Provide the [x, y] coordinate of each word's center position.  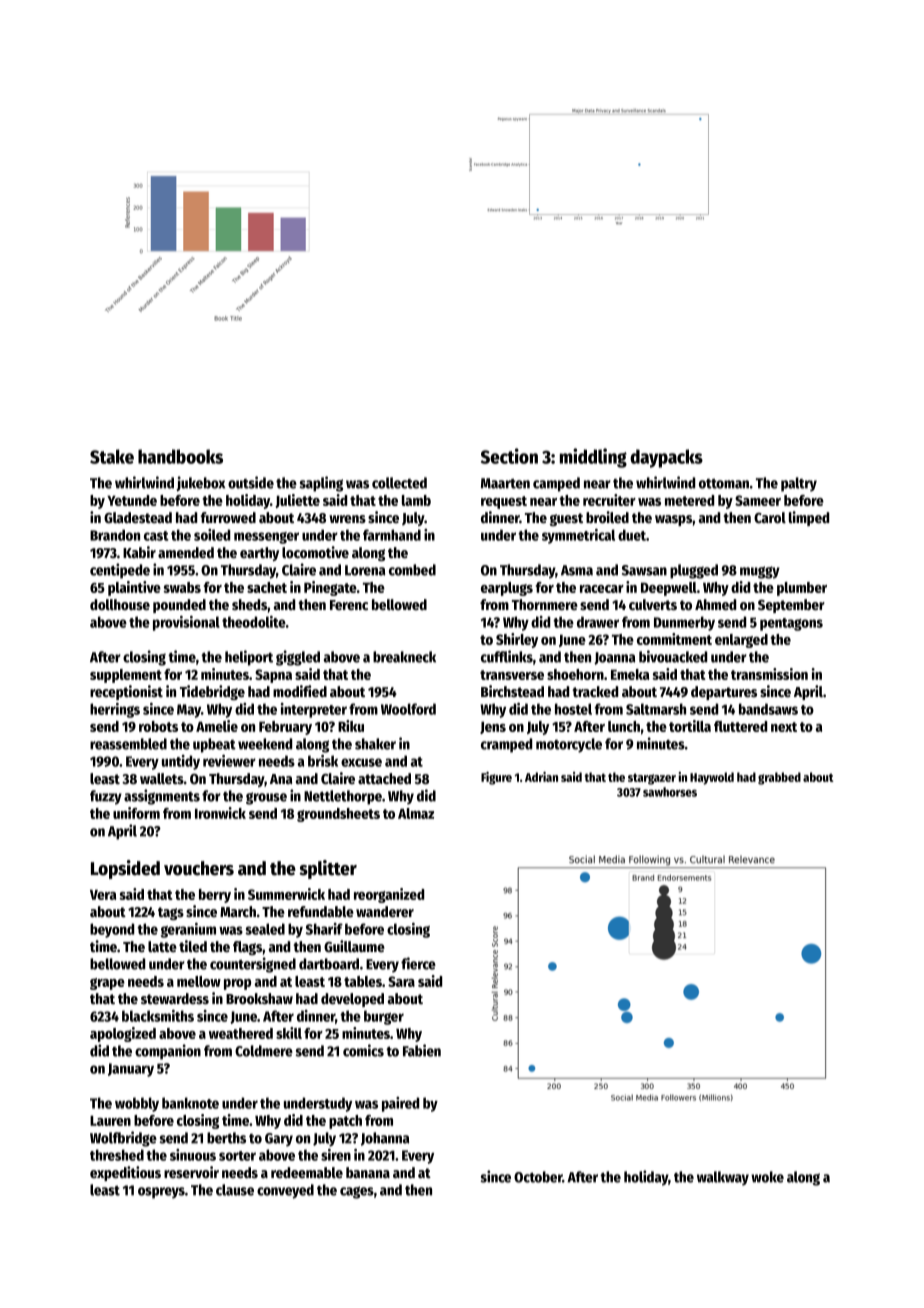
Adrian [541, 777]
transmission [769, 674]
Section [509, 456]
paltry [799, 484]
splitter [328, 869]
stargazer [652, 779]
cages [357, 1192]
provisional [186, 623]
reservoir [191, 1172]
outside [251, 482]
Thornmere [545, 604]
